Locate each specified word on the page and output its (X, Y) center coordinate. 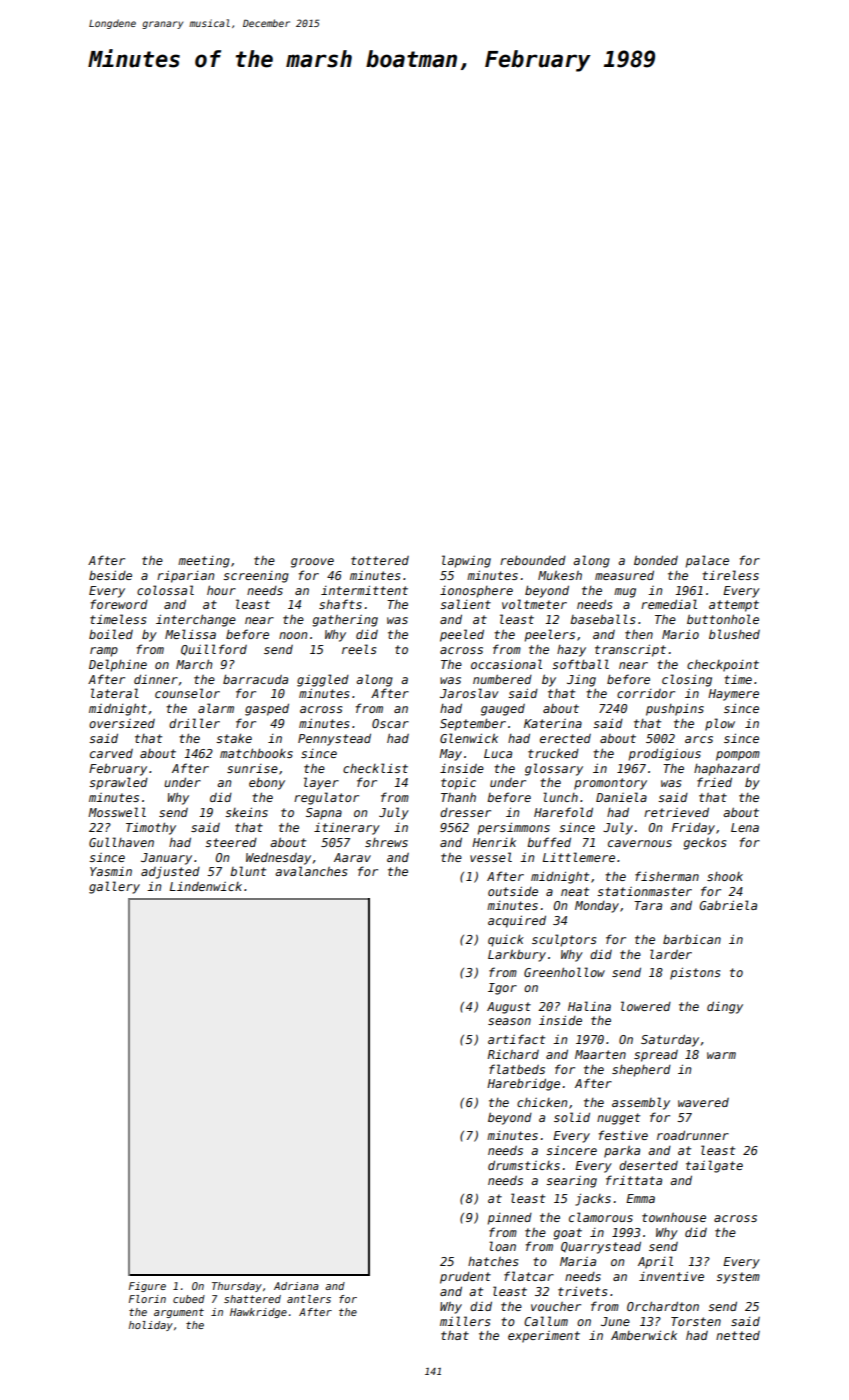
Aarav (352, 857)
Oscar (390, 723)
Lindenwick (206, 886)
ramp (104, 652)
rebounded (533, 560)
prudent (465, 1278)
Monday (597, 907)
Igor (502, 989)
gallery (114, 887)
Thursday (237, 1287)
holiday (151, 1326)
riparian (185, 576)
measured (624, 575)
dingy (725, 1007)
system (738, 1278)
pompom (738, 756)
